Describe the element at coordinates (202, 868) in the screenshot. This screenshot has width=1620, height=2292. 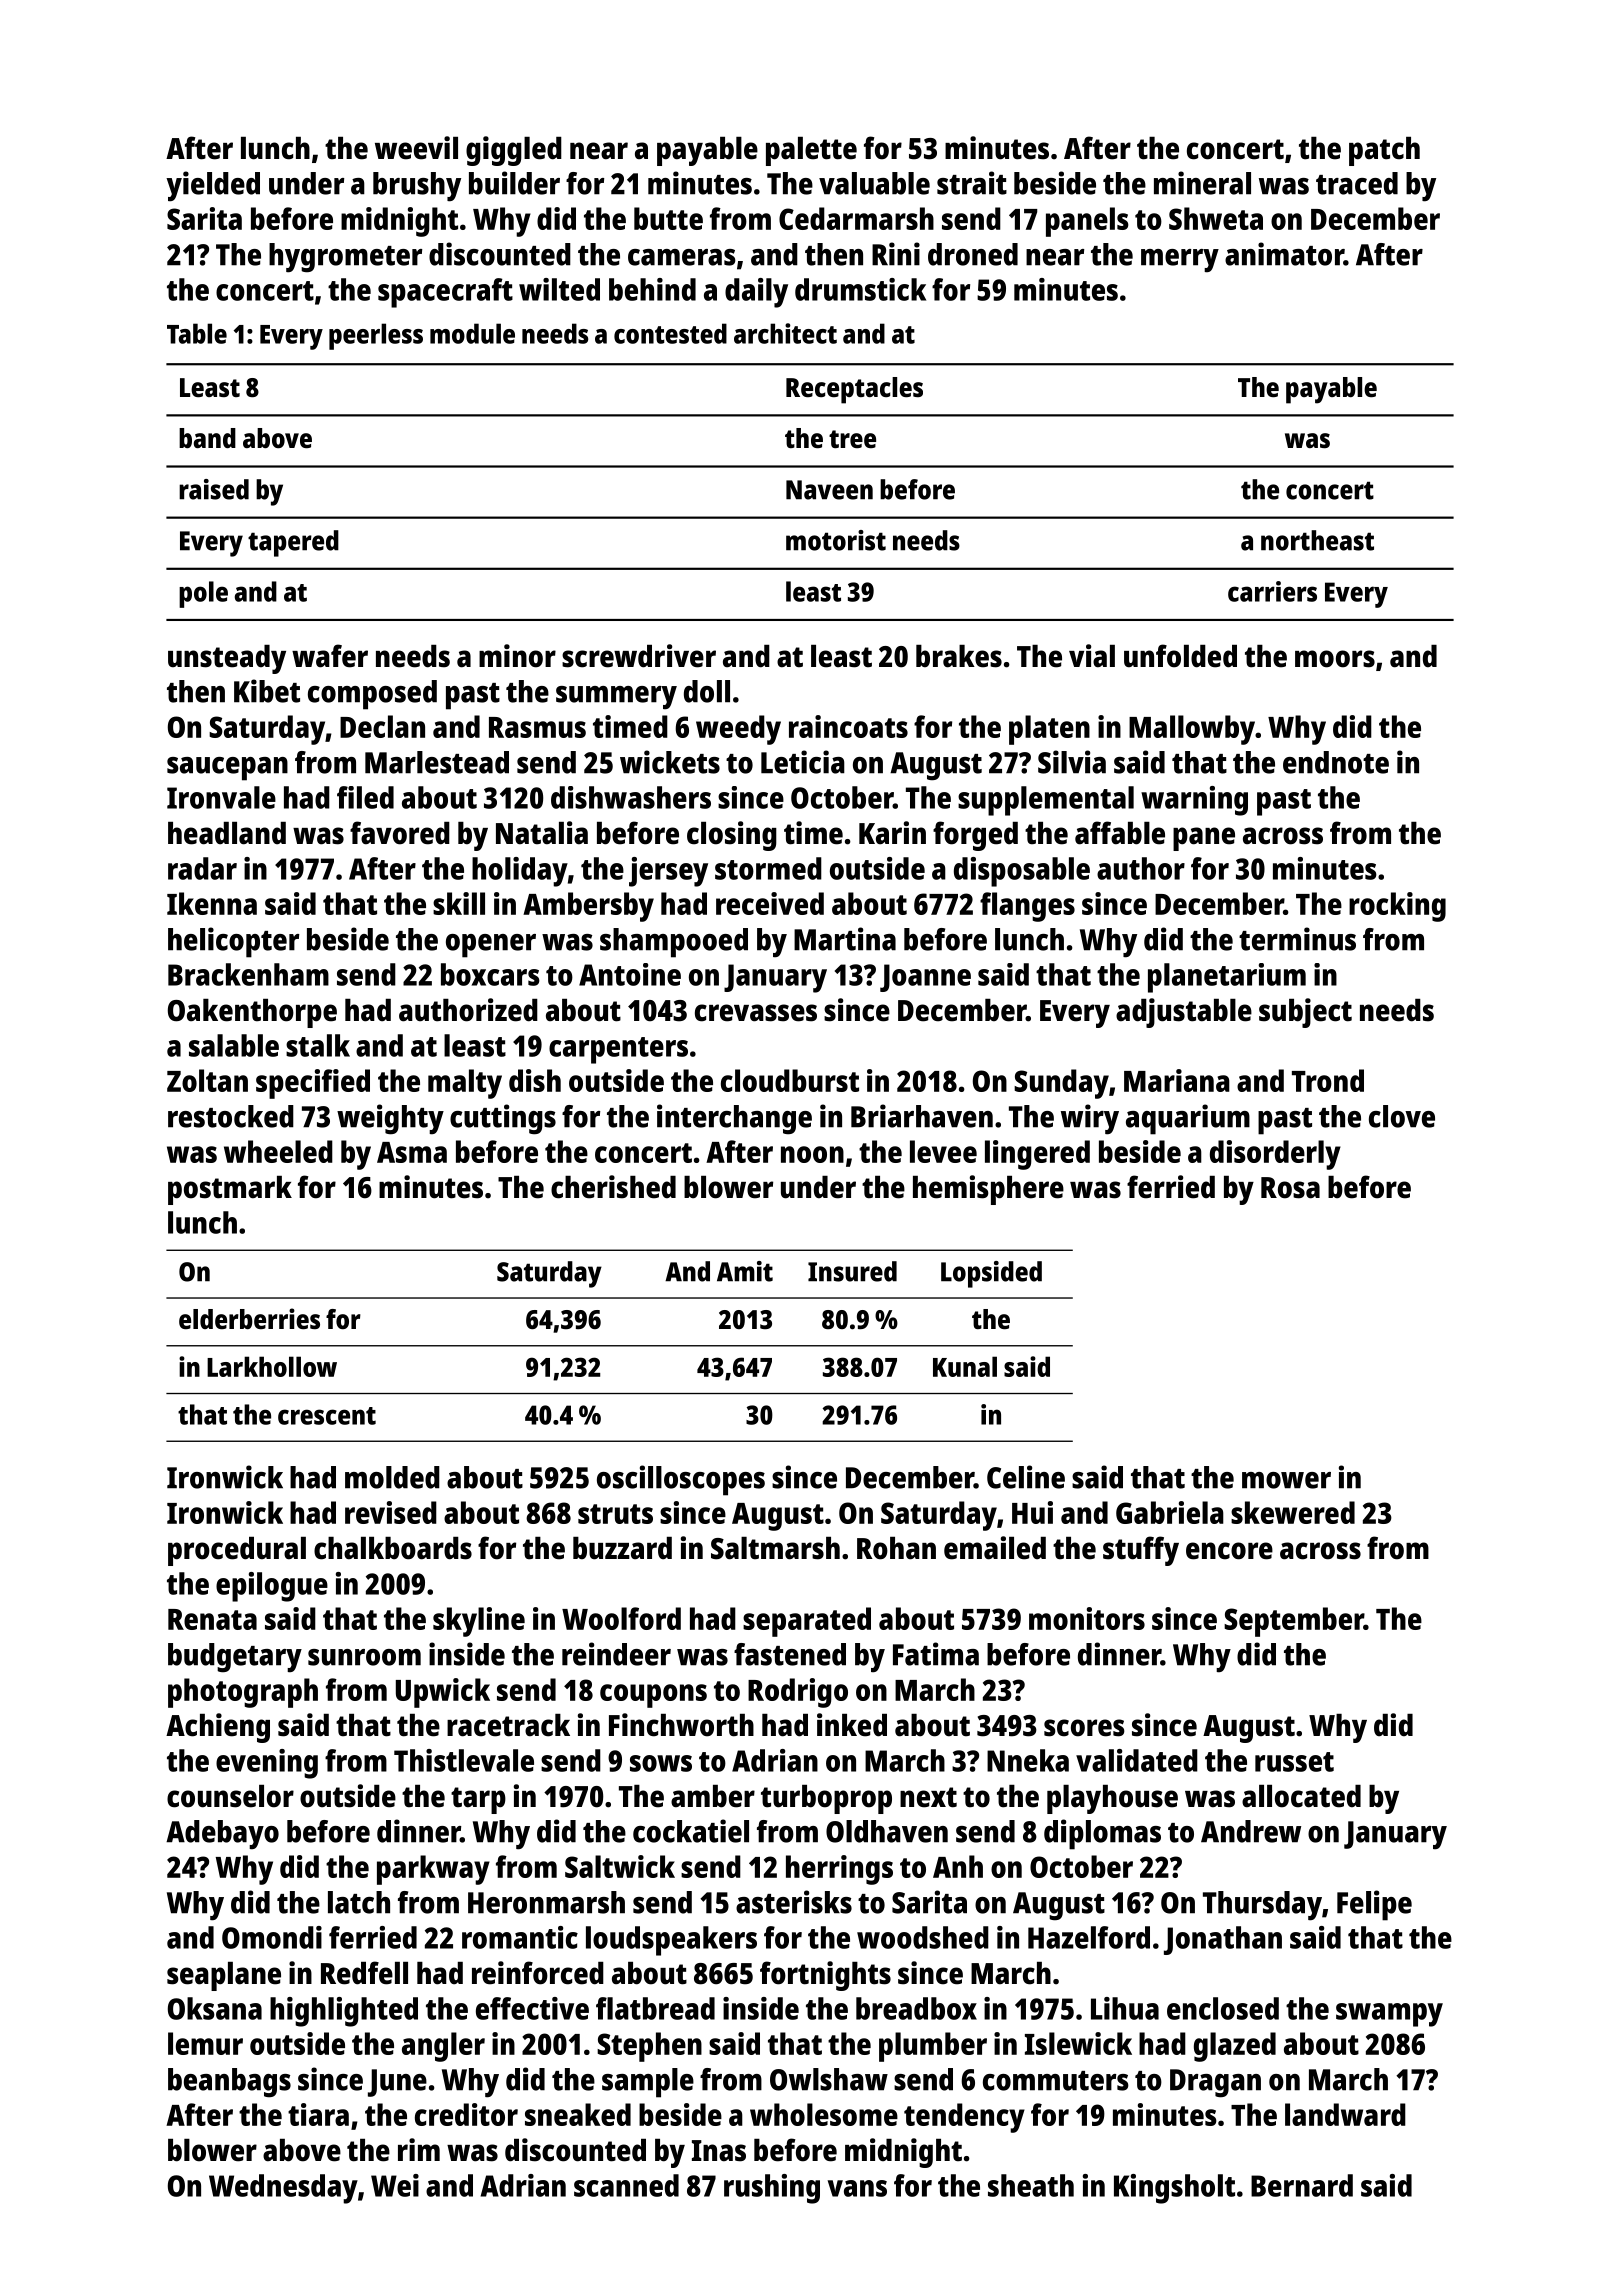
I see `radar` at that location.
